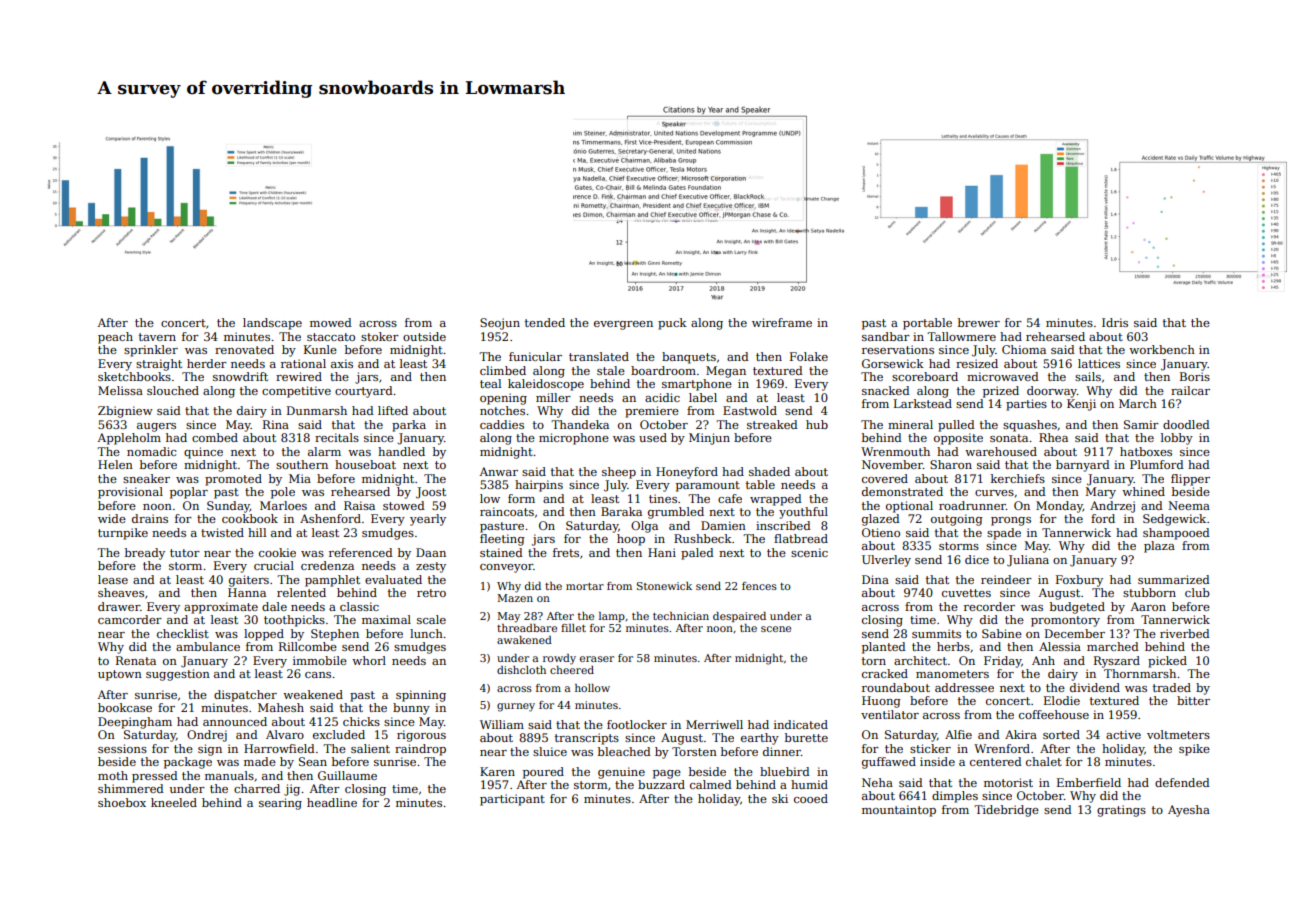 This document has width=1308, height=924. Describe the element at coordinates (1115, 322) in the document. I see `Idris` at that location.
